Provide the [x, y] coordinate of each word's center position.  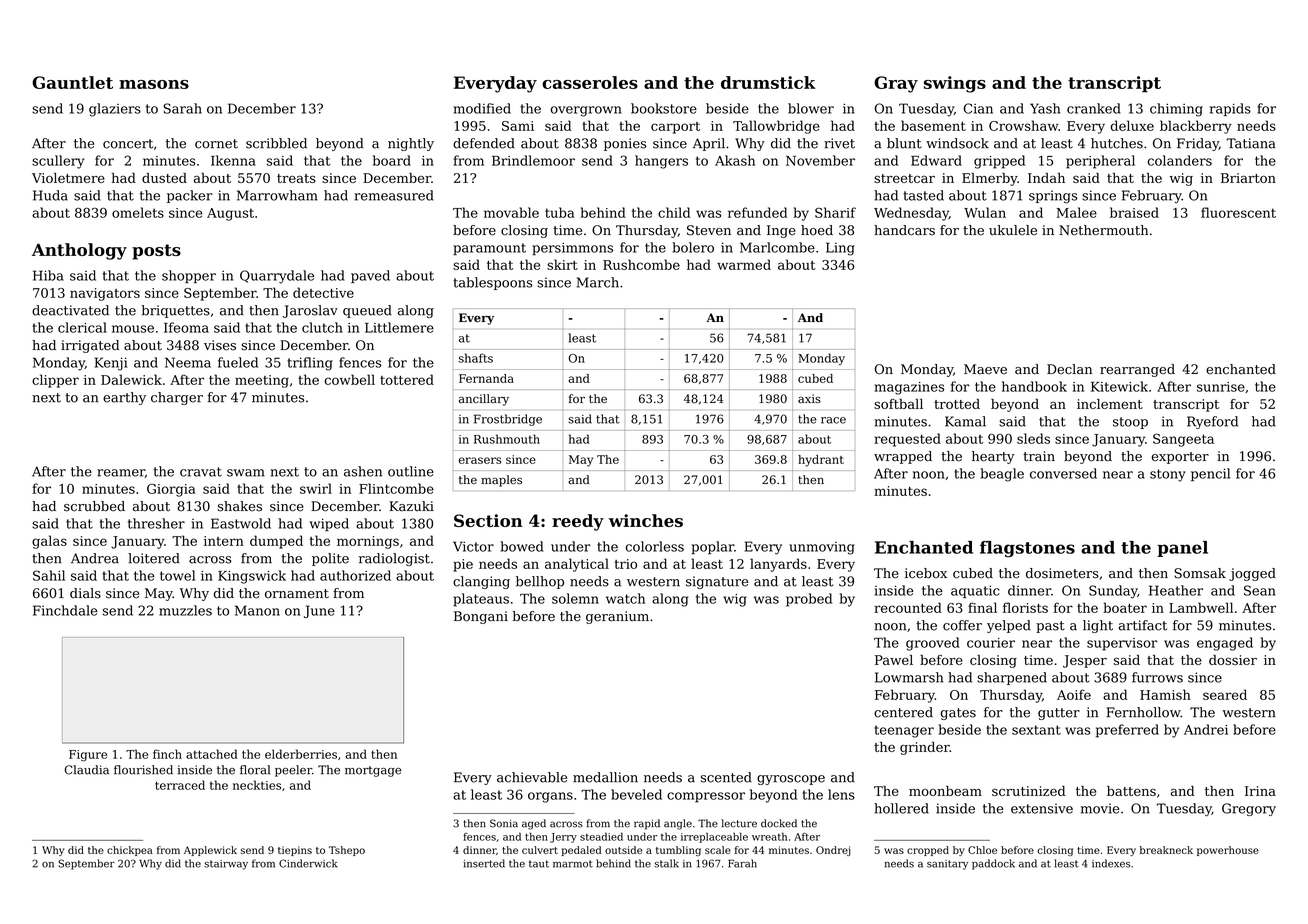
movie [1100, 808]
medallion [605, 777]
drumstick [768, 82]
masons [154, 84]
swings [955, 84]
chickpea [130, 851]
